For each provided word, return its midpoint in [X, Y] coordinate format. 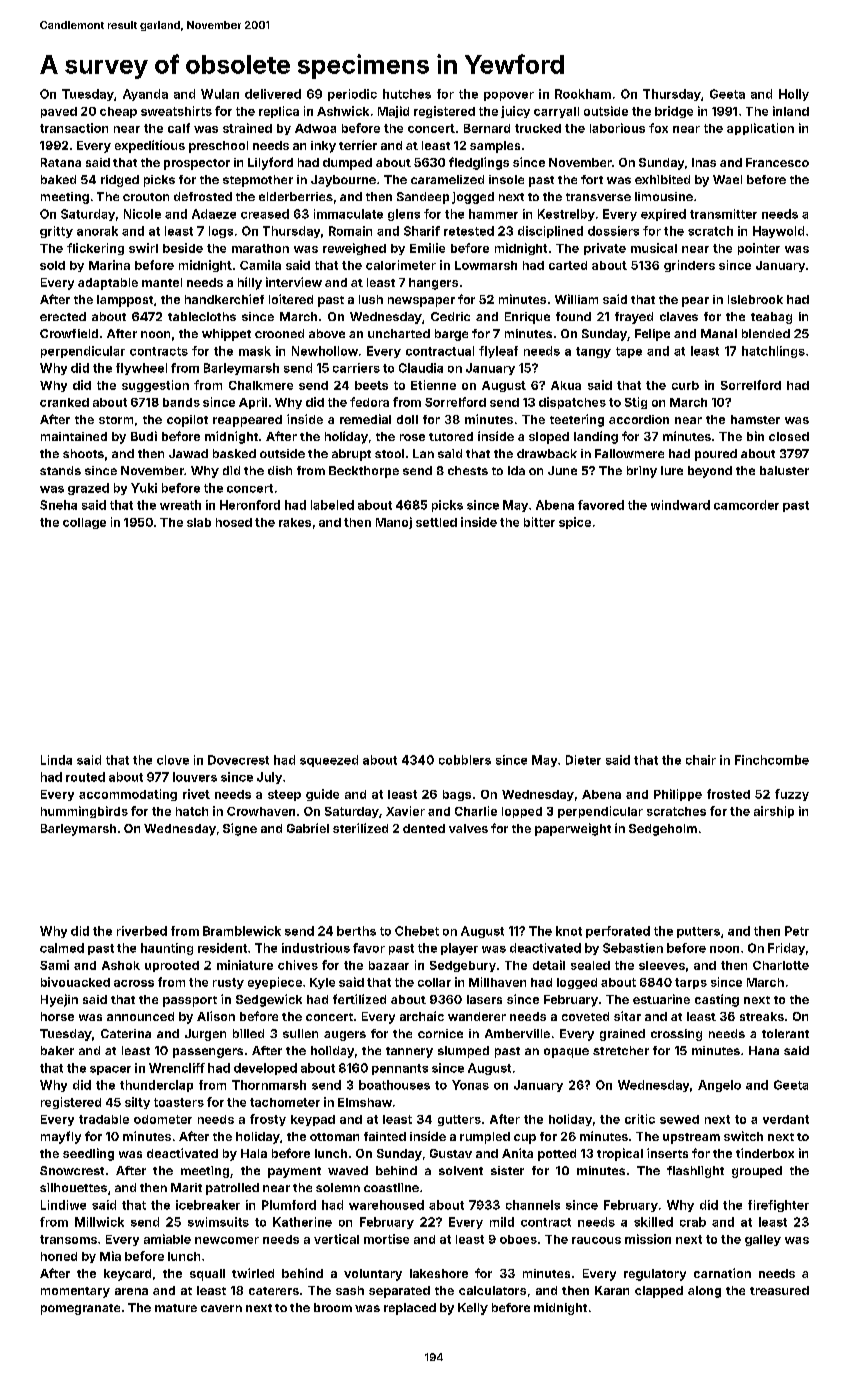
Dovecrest [238, 760]
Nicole [142, 214]
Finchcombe [772, 760]
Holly [794, 95]
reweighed [354, 249]
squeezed [329, 761]
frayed [634, 318]
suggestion [155, 386]
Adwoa [315, 128]
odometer [163, 1119]
